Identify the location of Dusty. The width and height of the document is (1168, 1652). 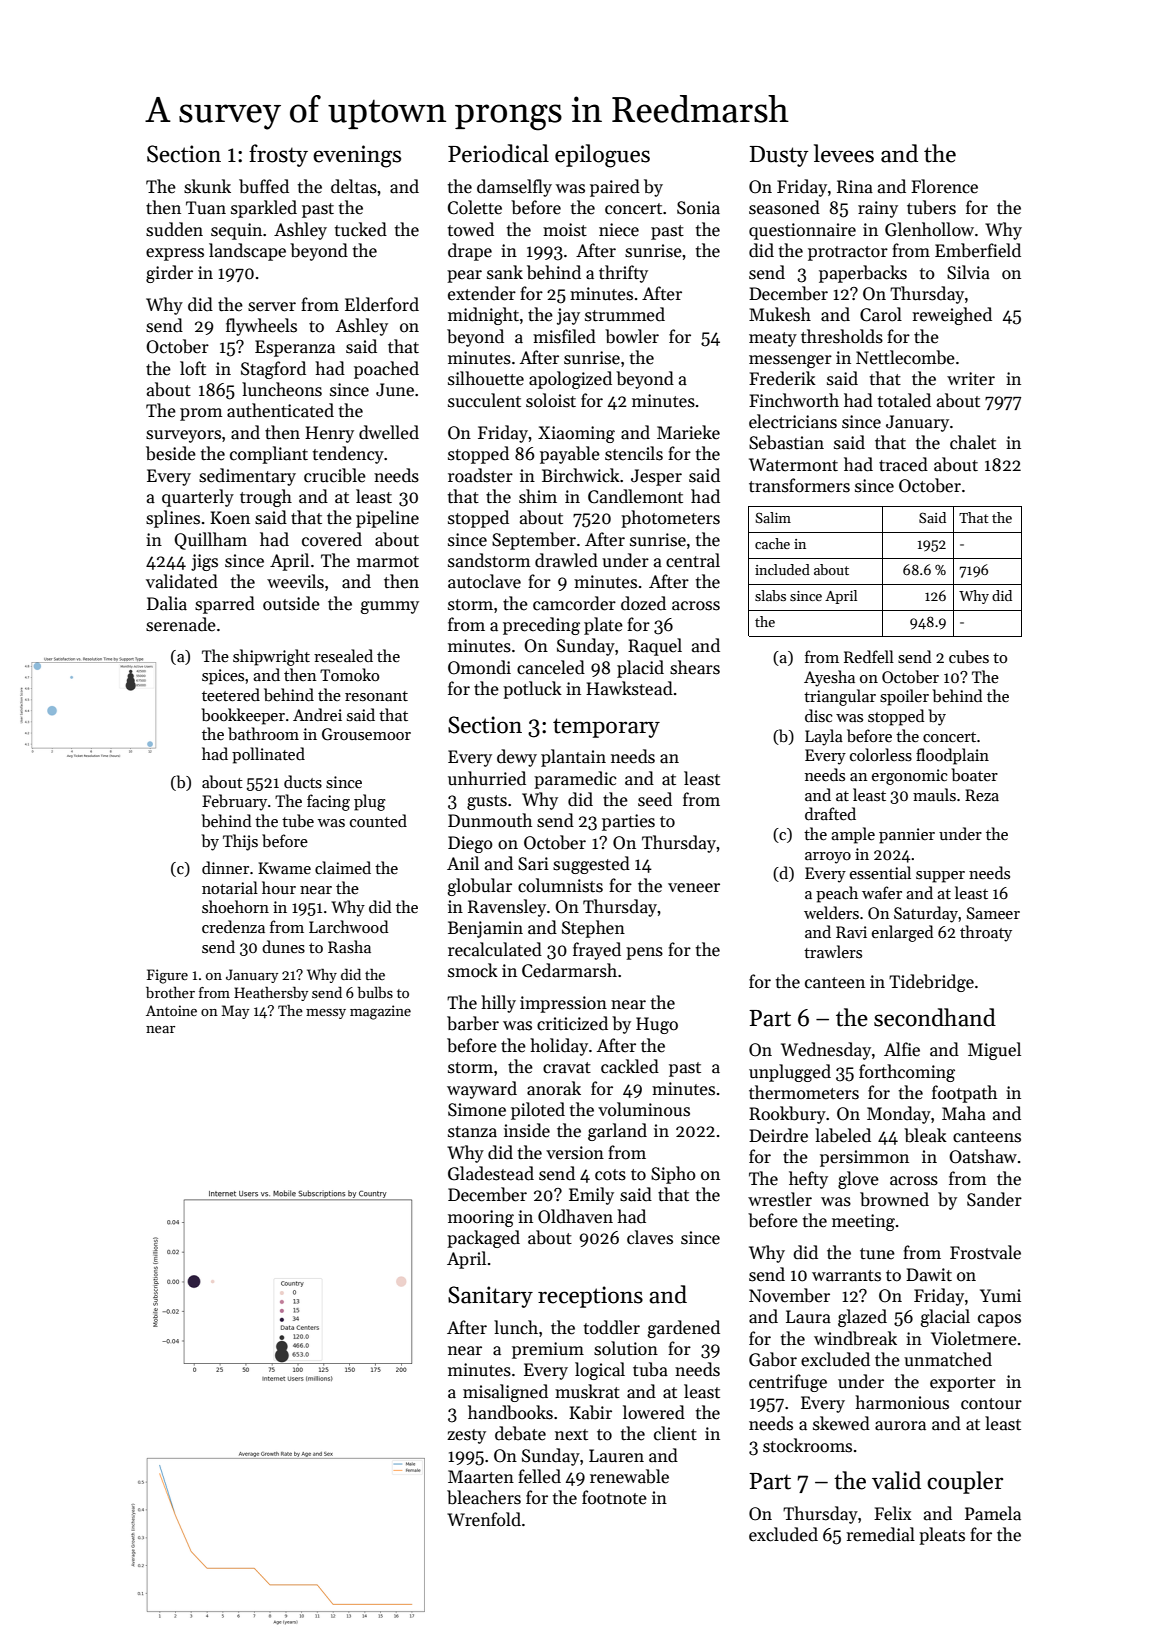
(779, 156).
